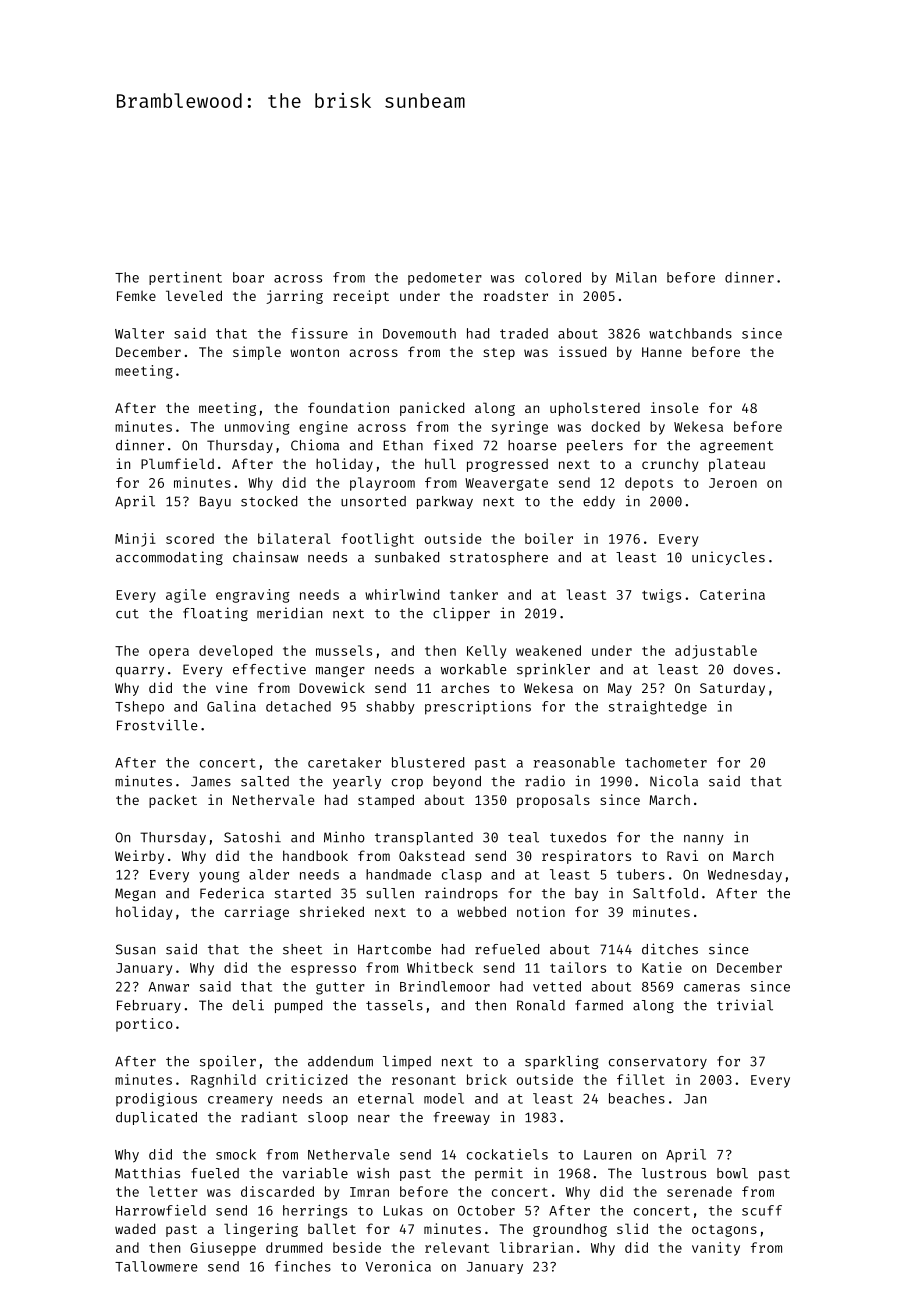 This screenshot has width=908, height=1316. I want to click on step, so click(499, 354).
